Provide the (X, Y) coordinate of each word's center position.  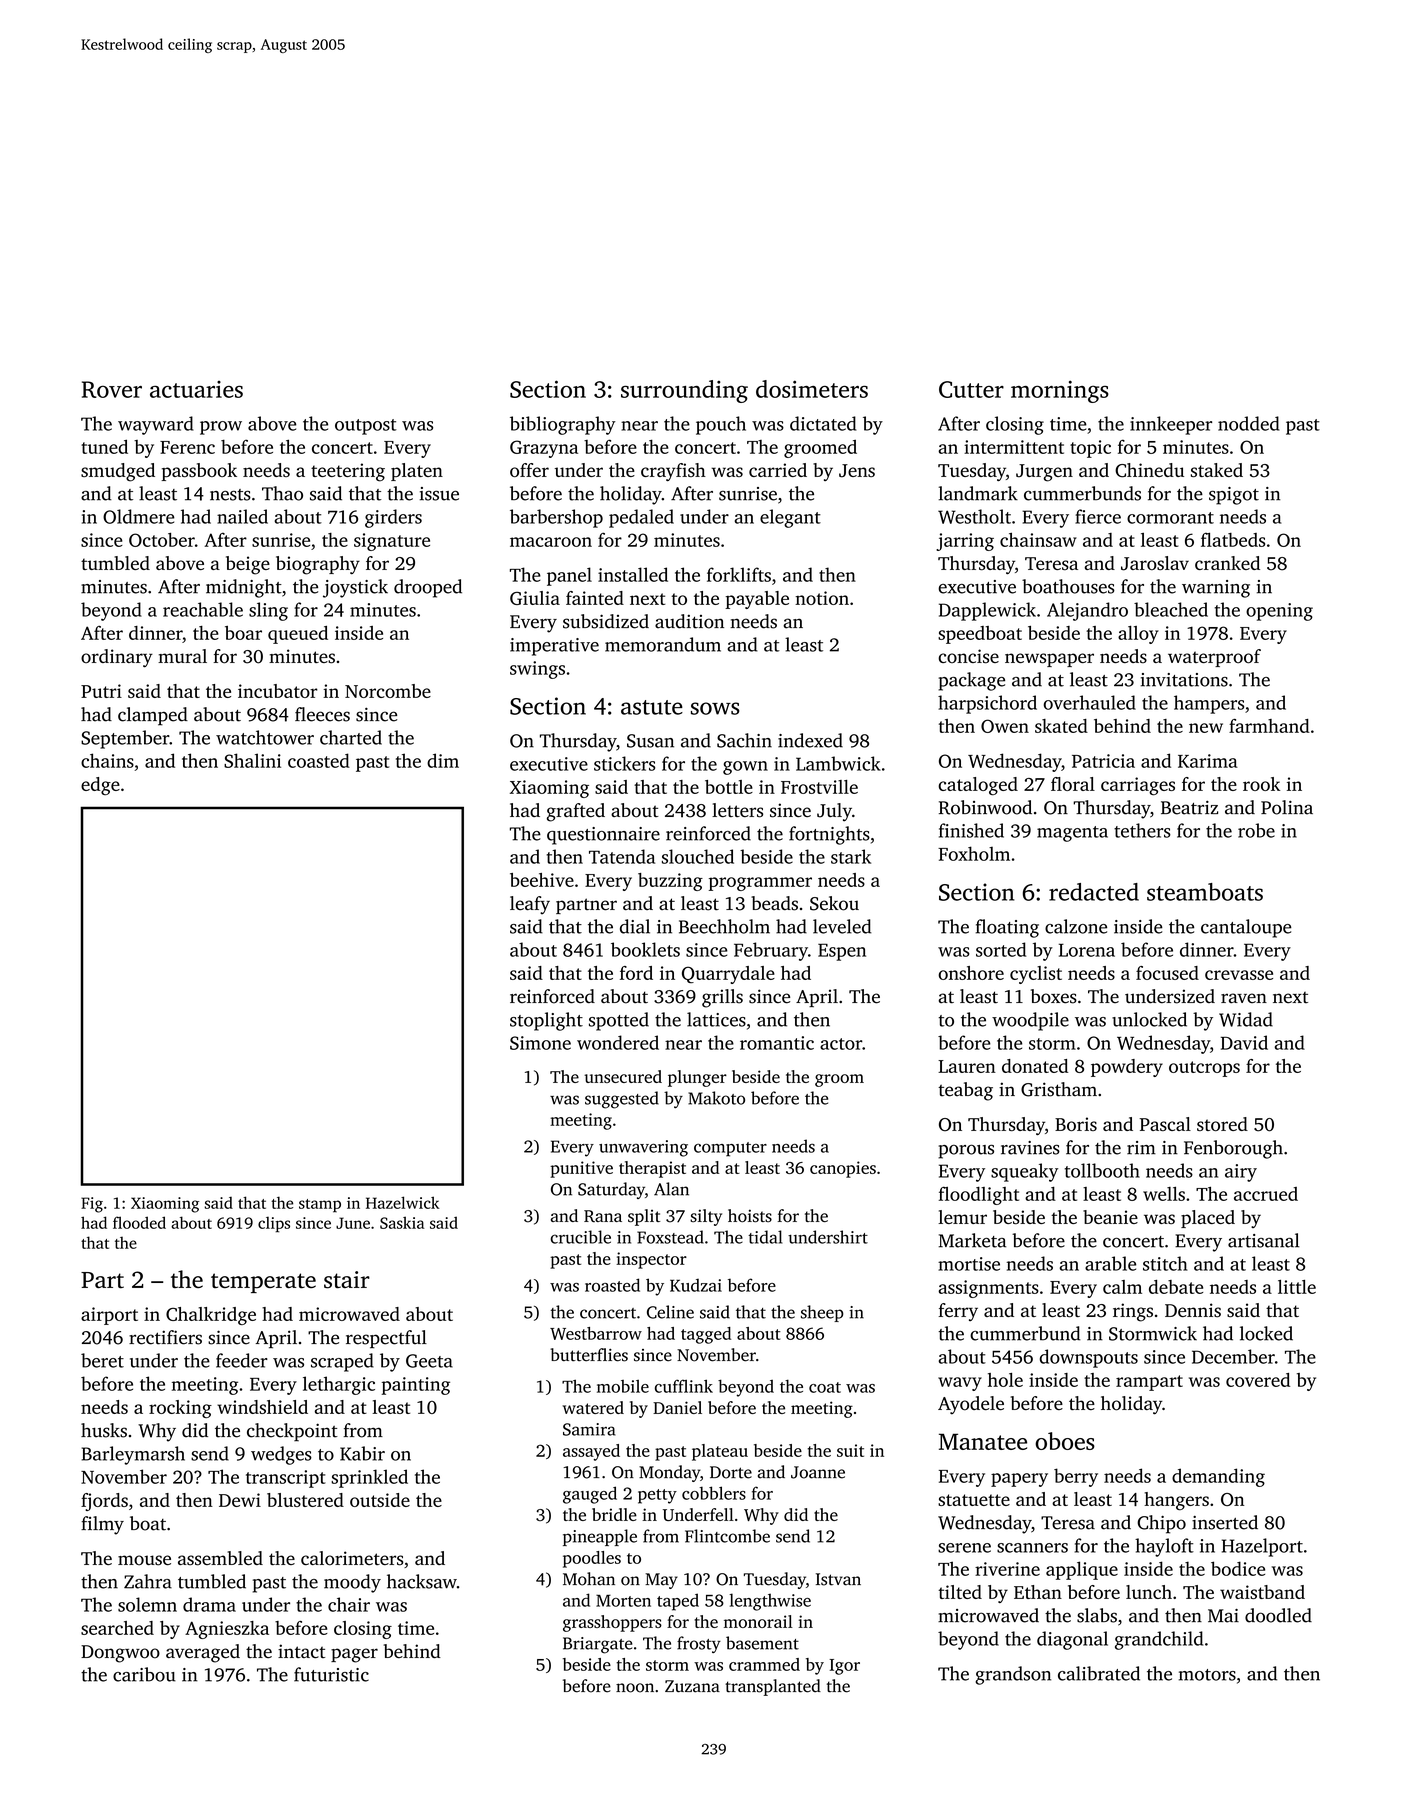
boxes (1054, 996)
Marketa (972, 1240)
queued (298, 635)
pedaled (641, 518)
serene (964, 1548)
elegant (790, 518)
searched (117, 1628)
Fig (92, 1205)
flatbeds (1233, 540)
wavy (960, 1384)
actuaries (196, 389)
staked (1217, 470)
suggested (622, 1100)
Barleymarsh (133, 1455)
